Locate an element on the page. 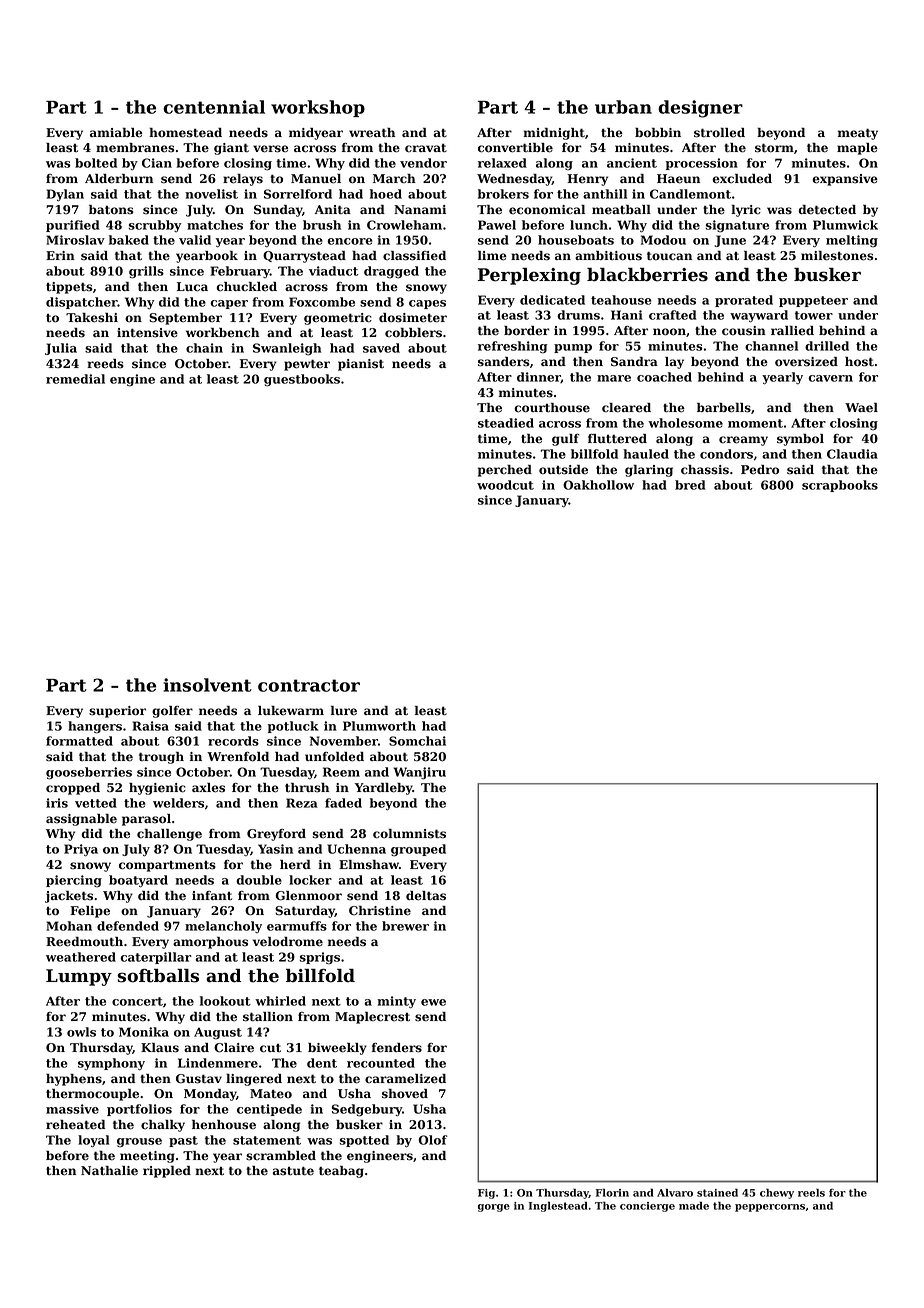 This image has width=924, height=1308. gorge is located at coordinates (494, 1208).
